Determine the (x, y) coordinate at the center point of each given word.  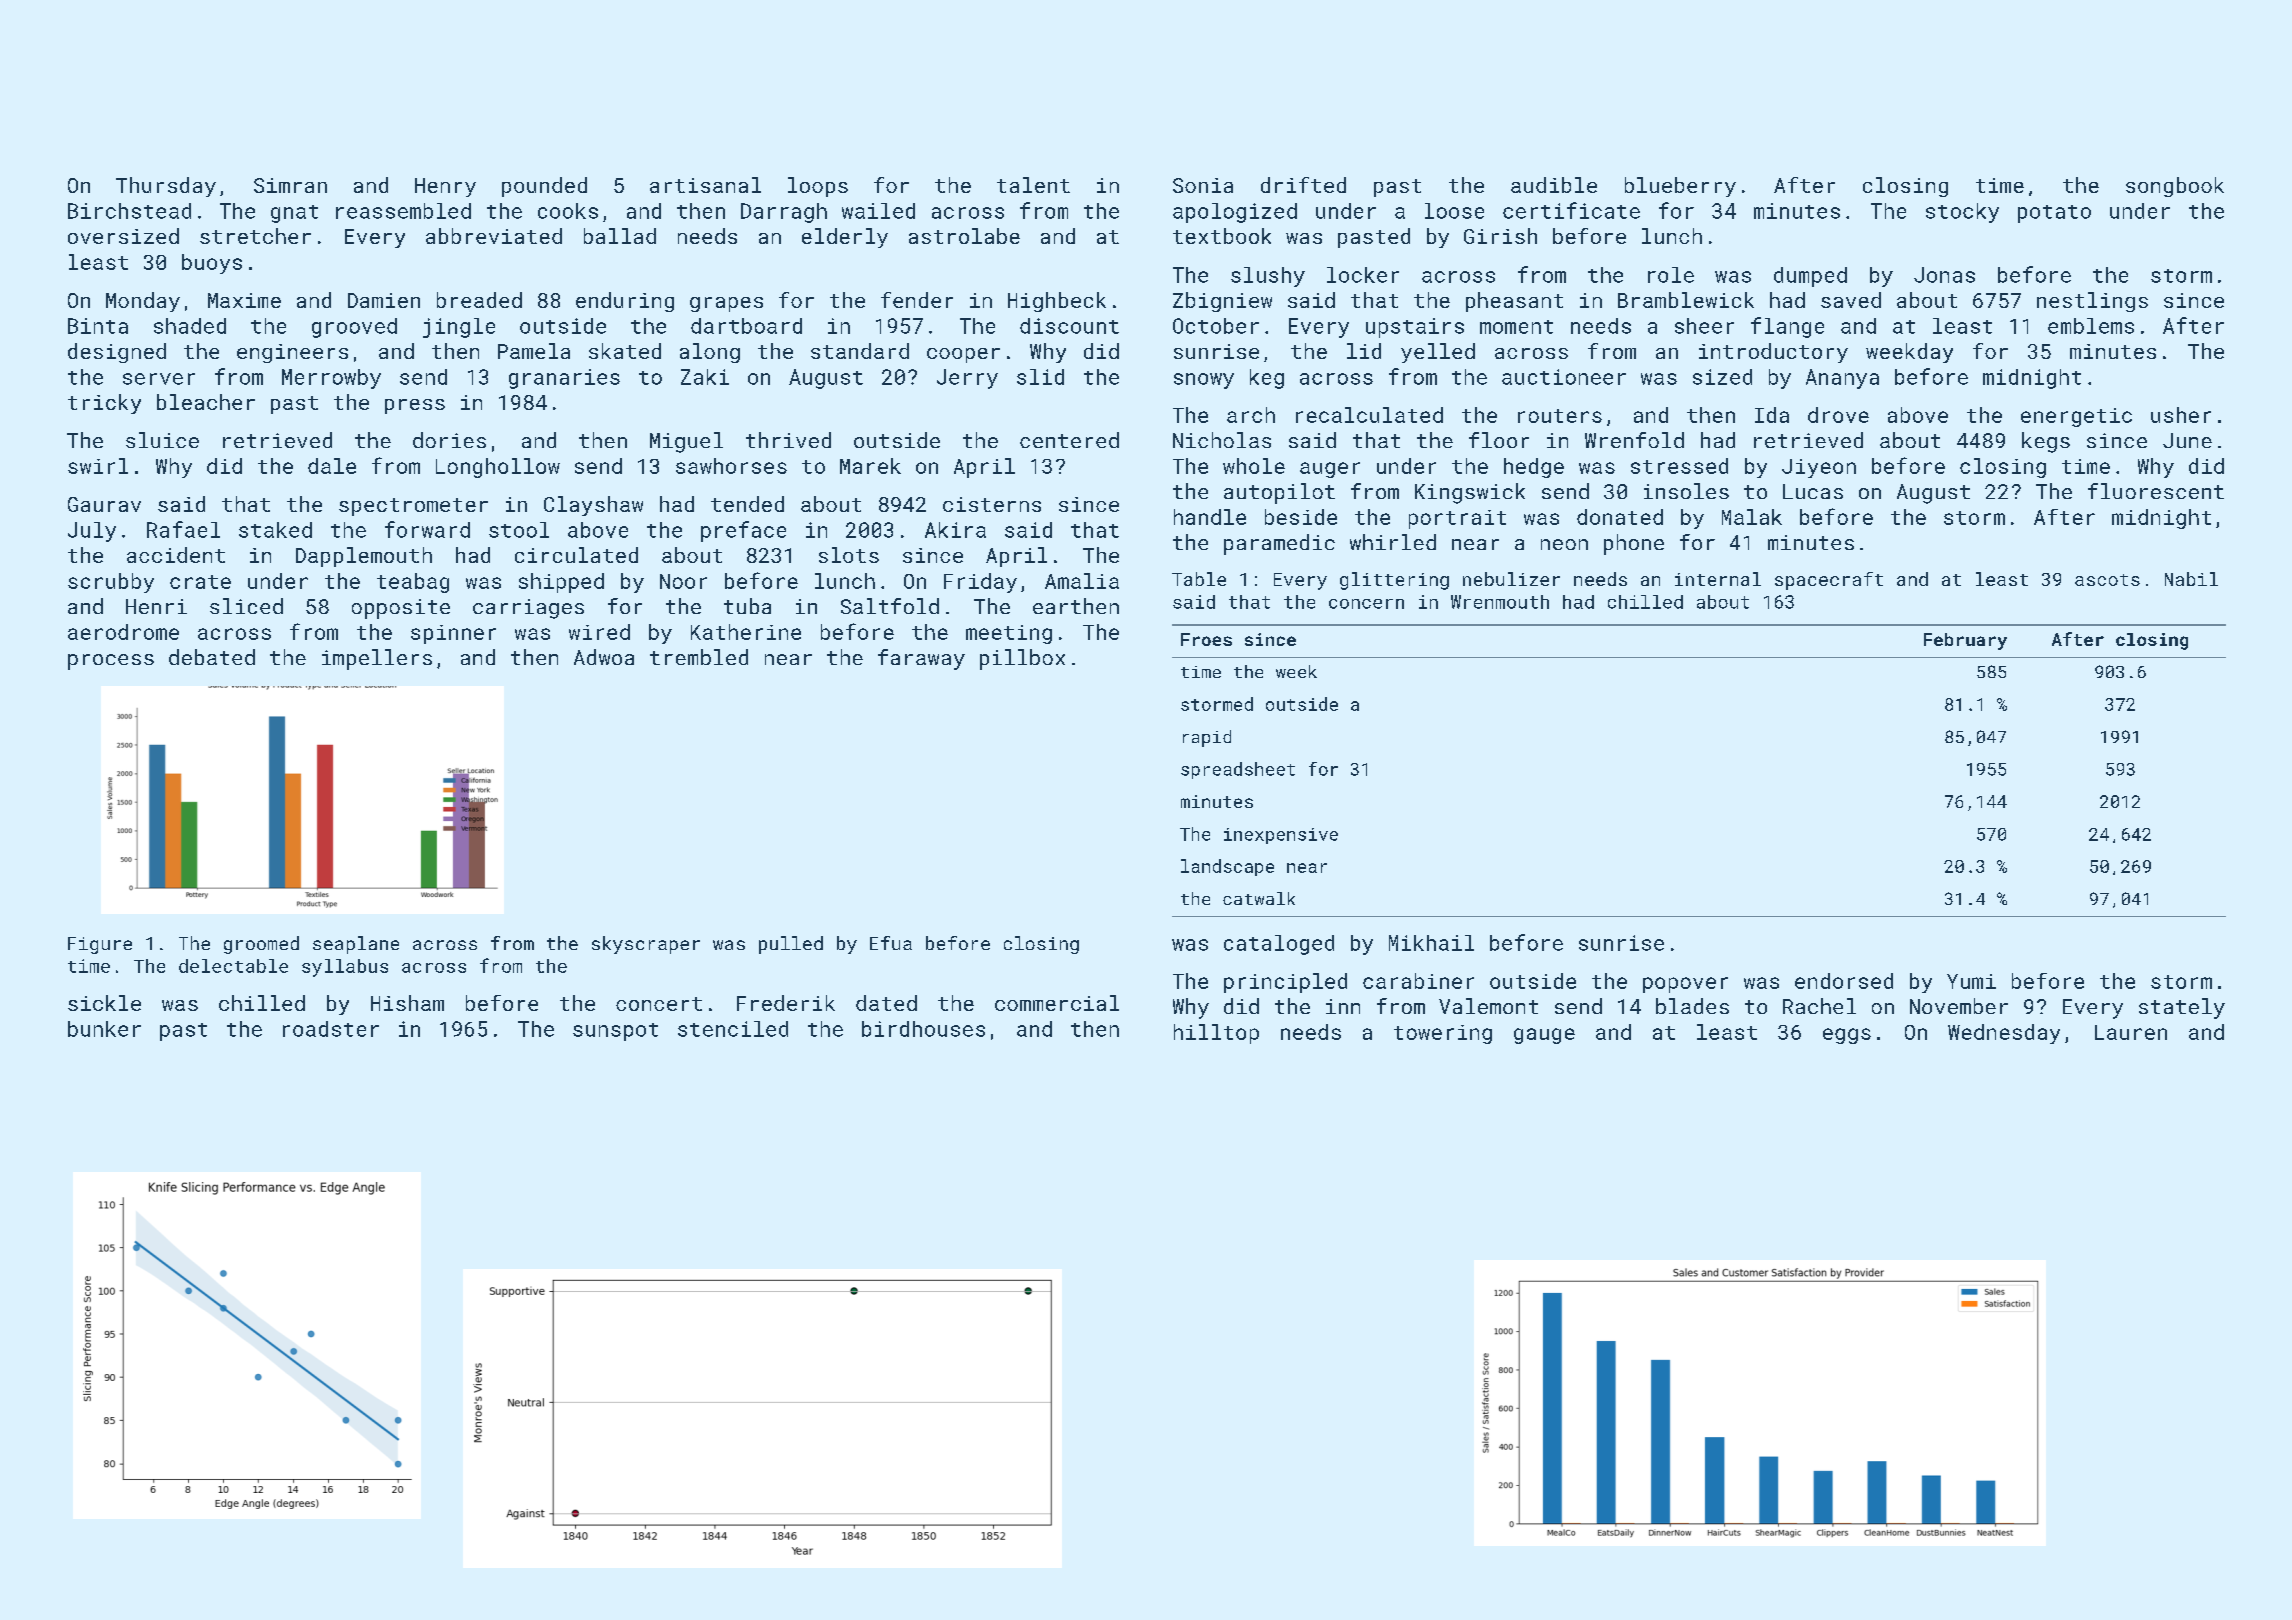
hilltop (1216, 1034)
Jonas (1944, 275)
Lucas (1813, 491)
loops (818, 187)
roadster (331, 1029)
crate (200, 582)
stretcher (255, 236)
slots (849, 555)
